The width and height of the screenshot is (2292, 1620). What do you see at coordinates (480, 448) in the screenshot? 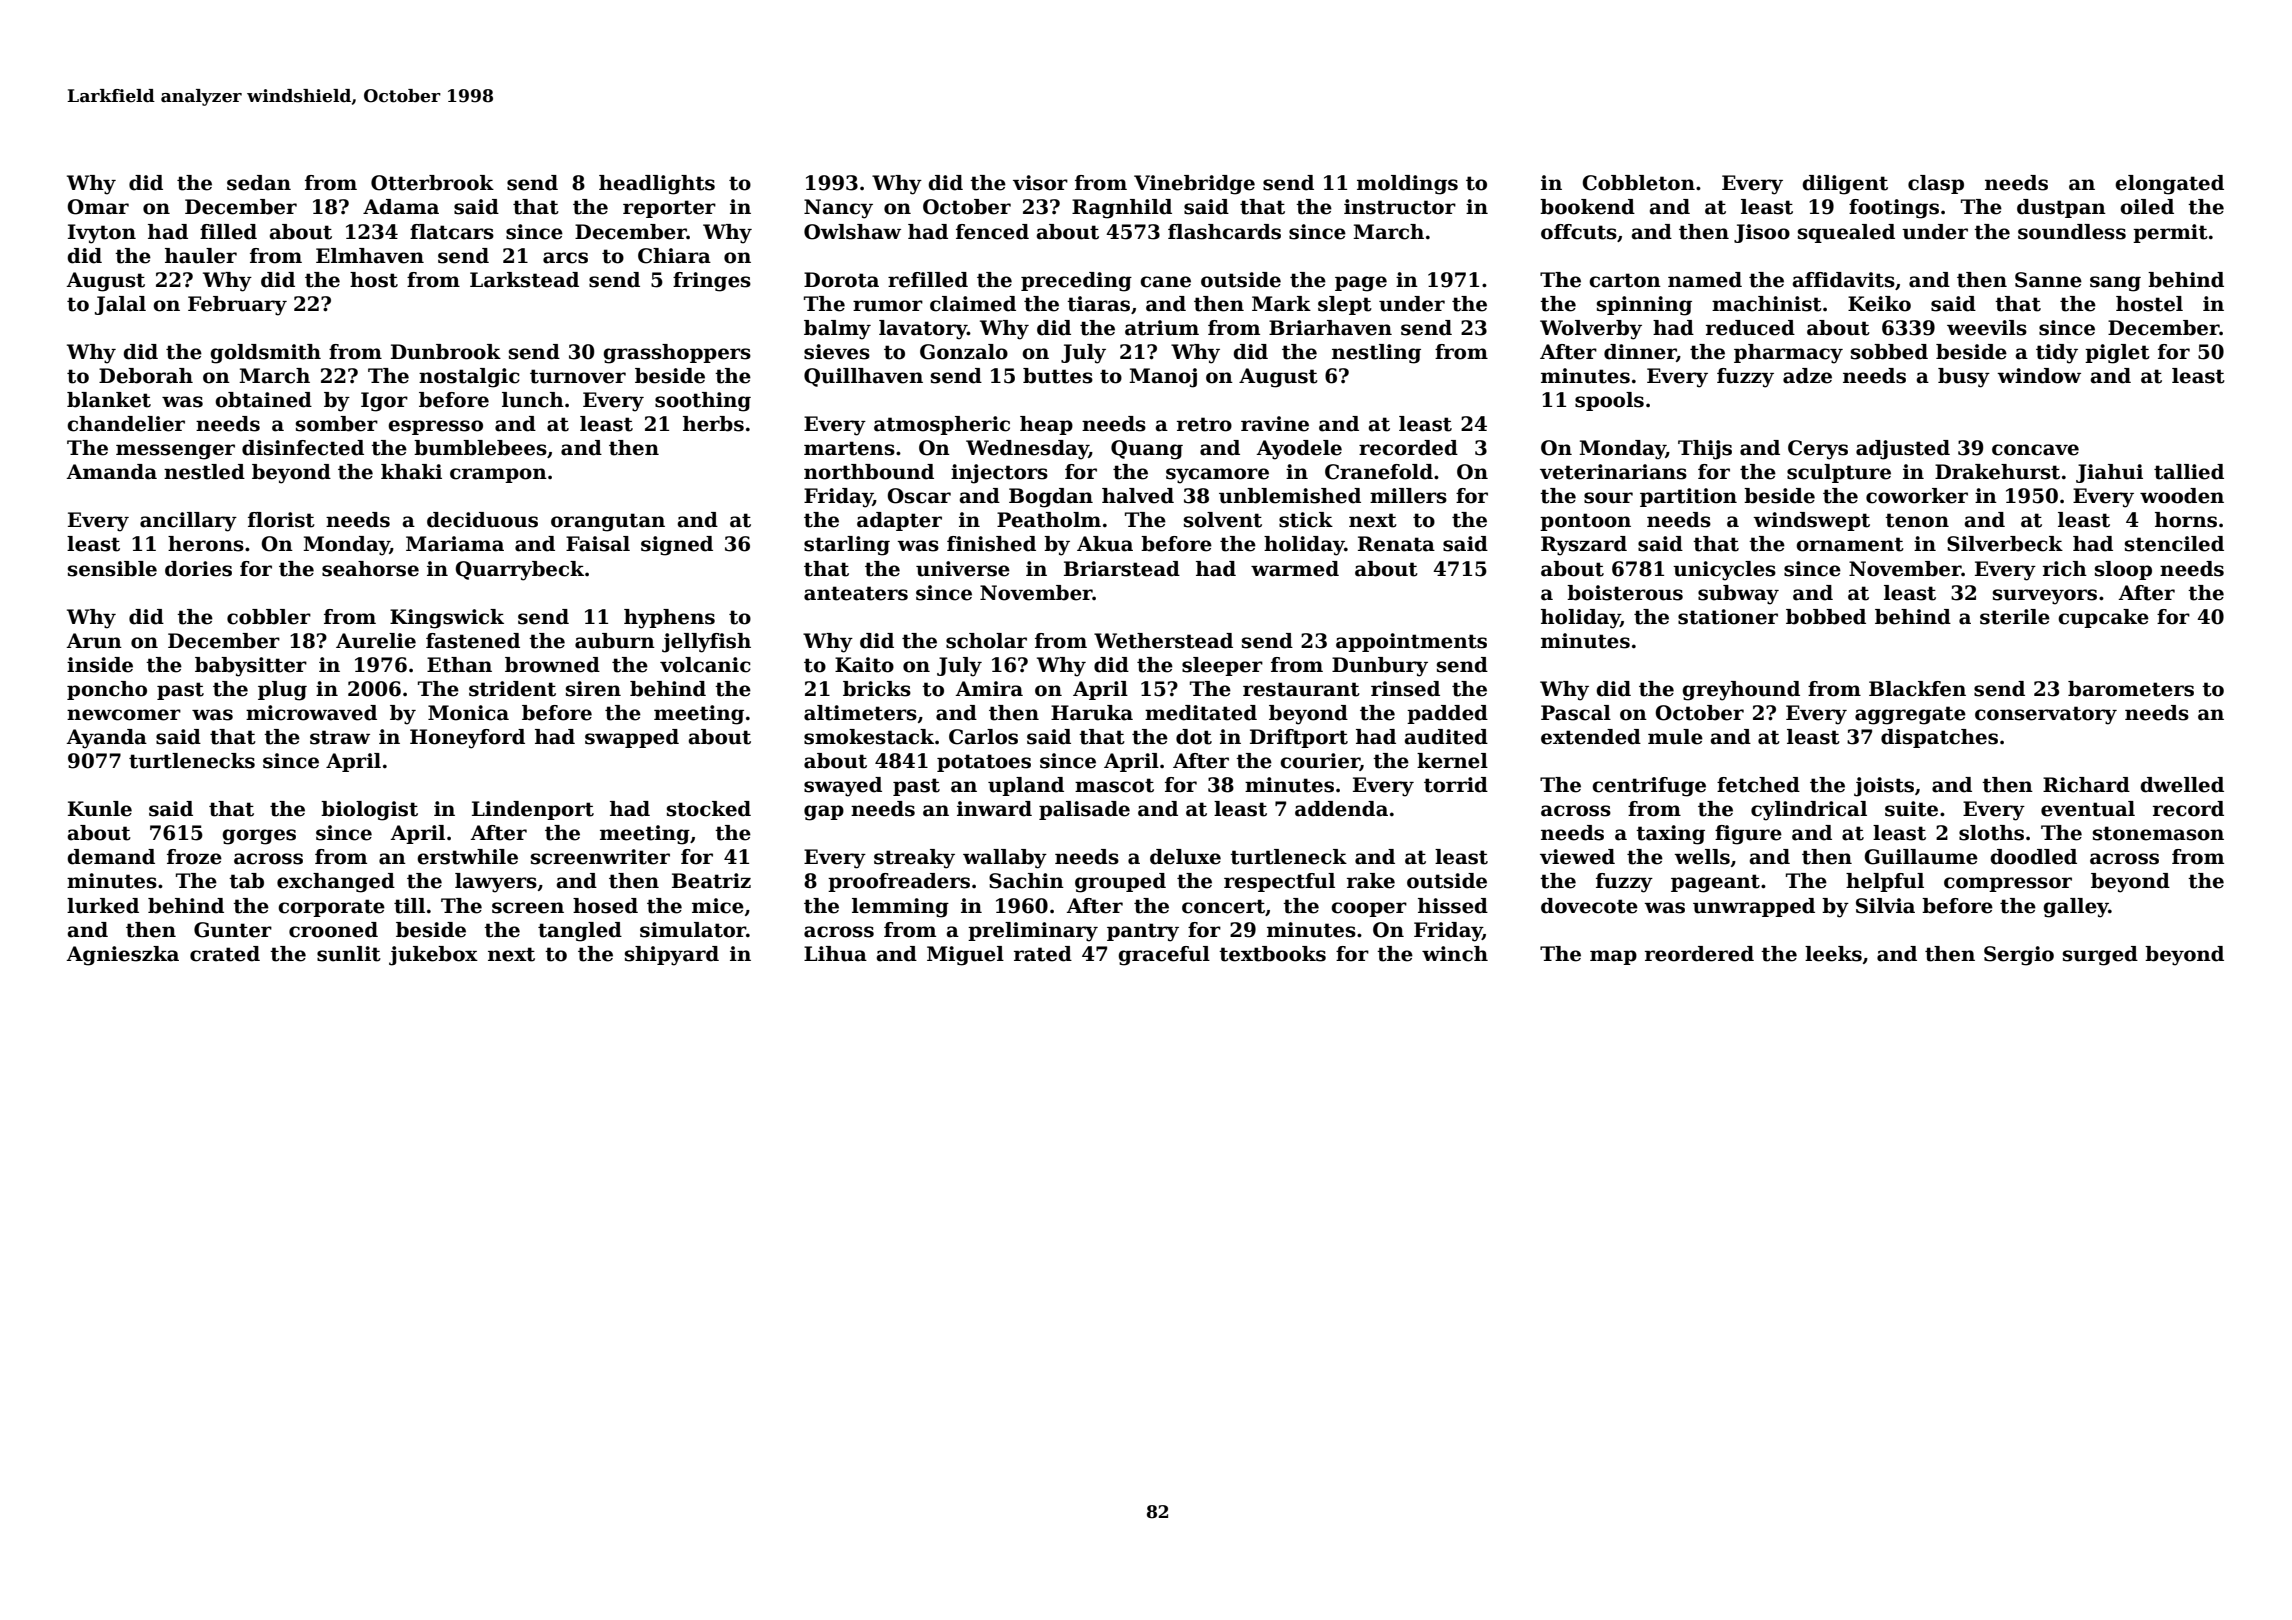
I see `bumblebees` at bounding box center [480, 448].
